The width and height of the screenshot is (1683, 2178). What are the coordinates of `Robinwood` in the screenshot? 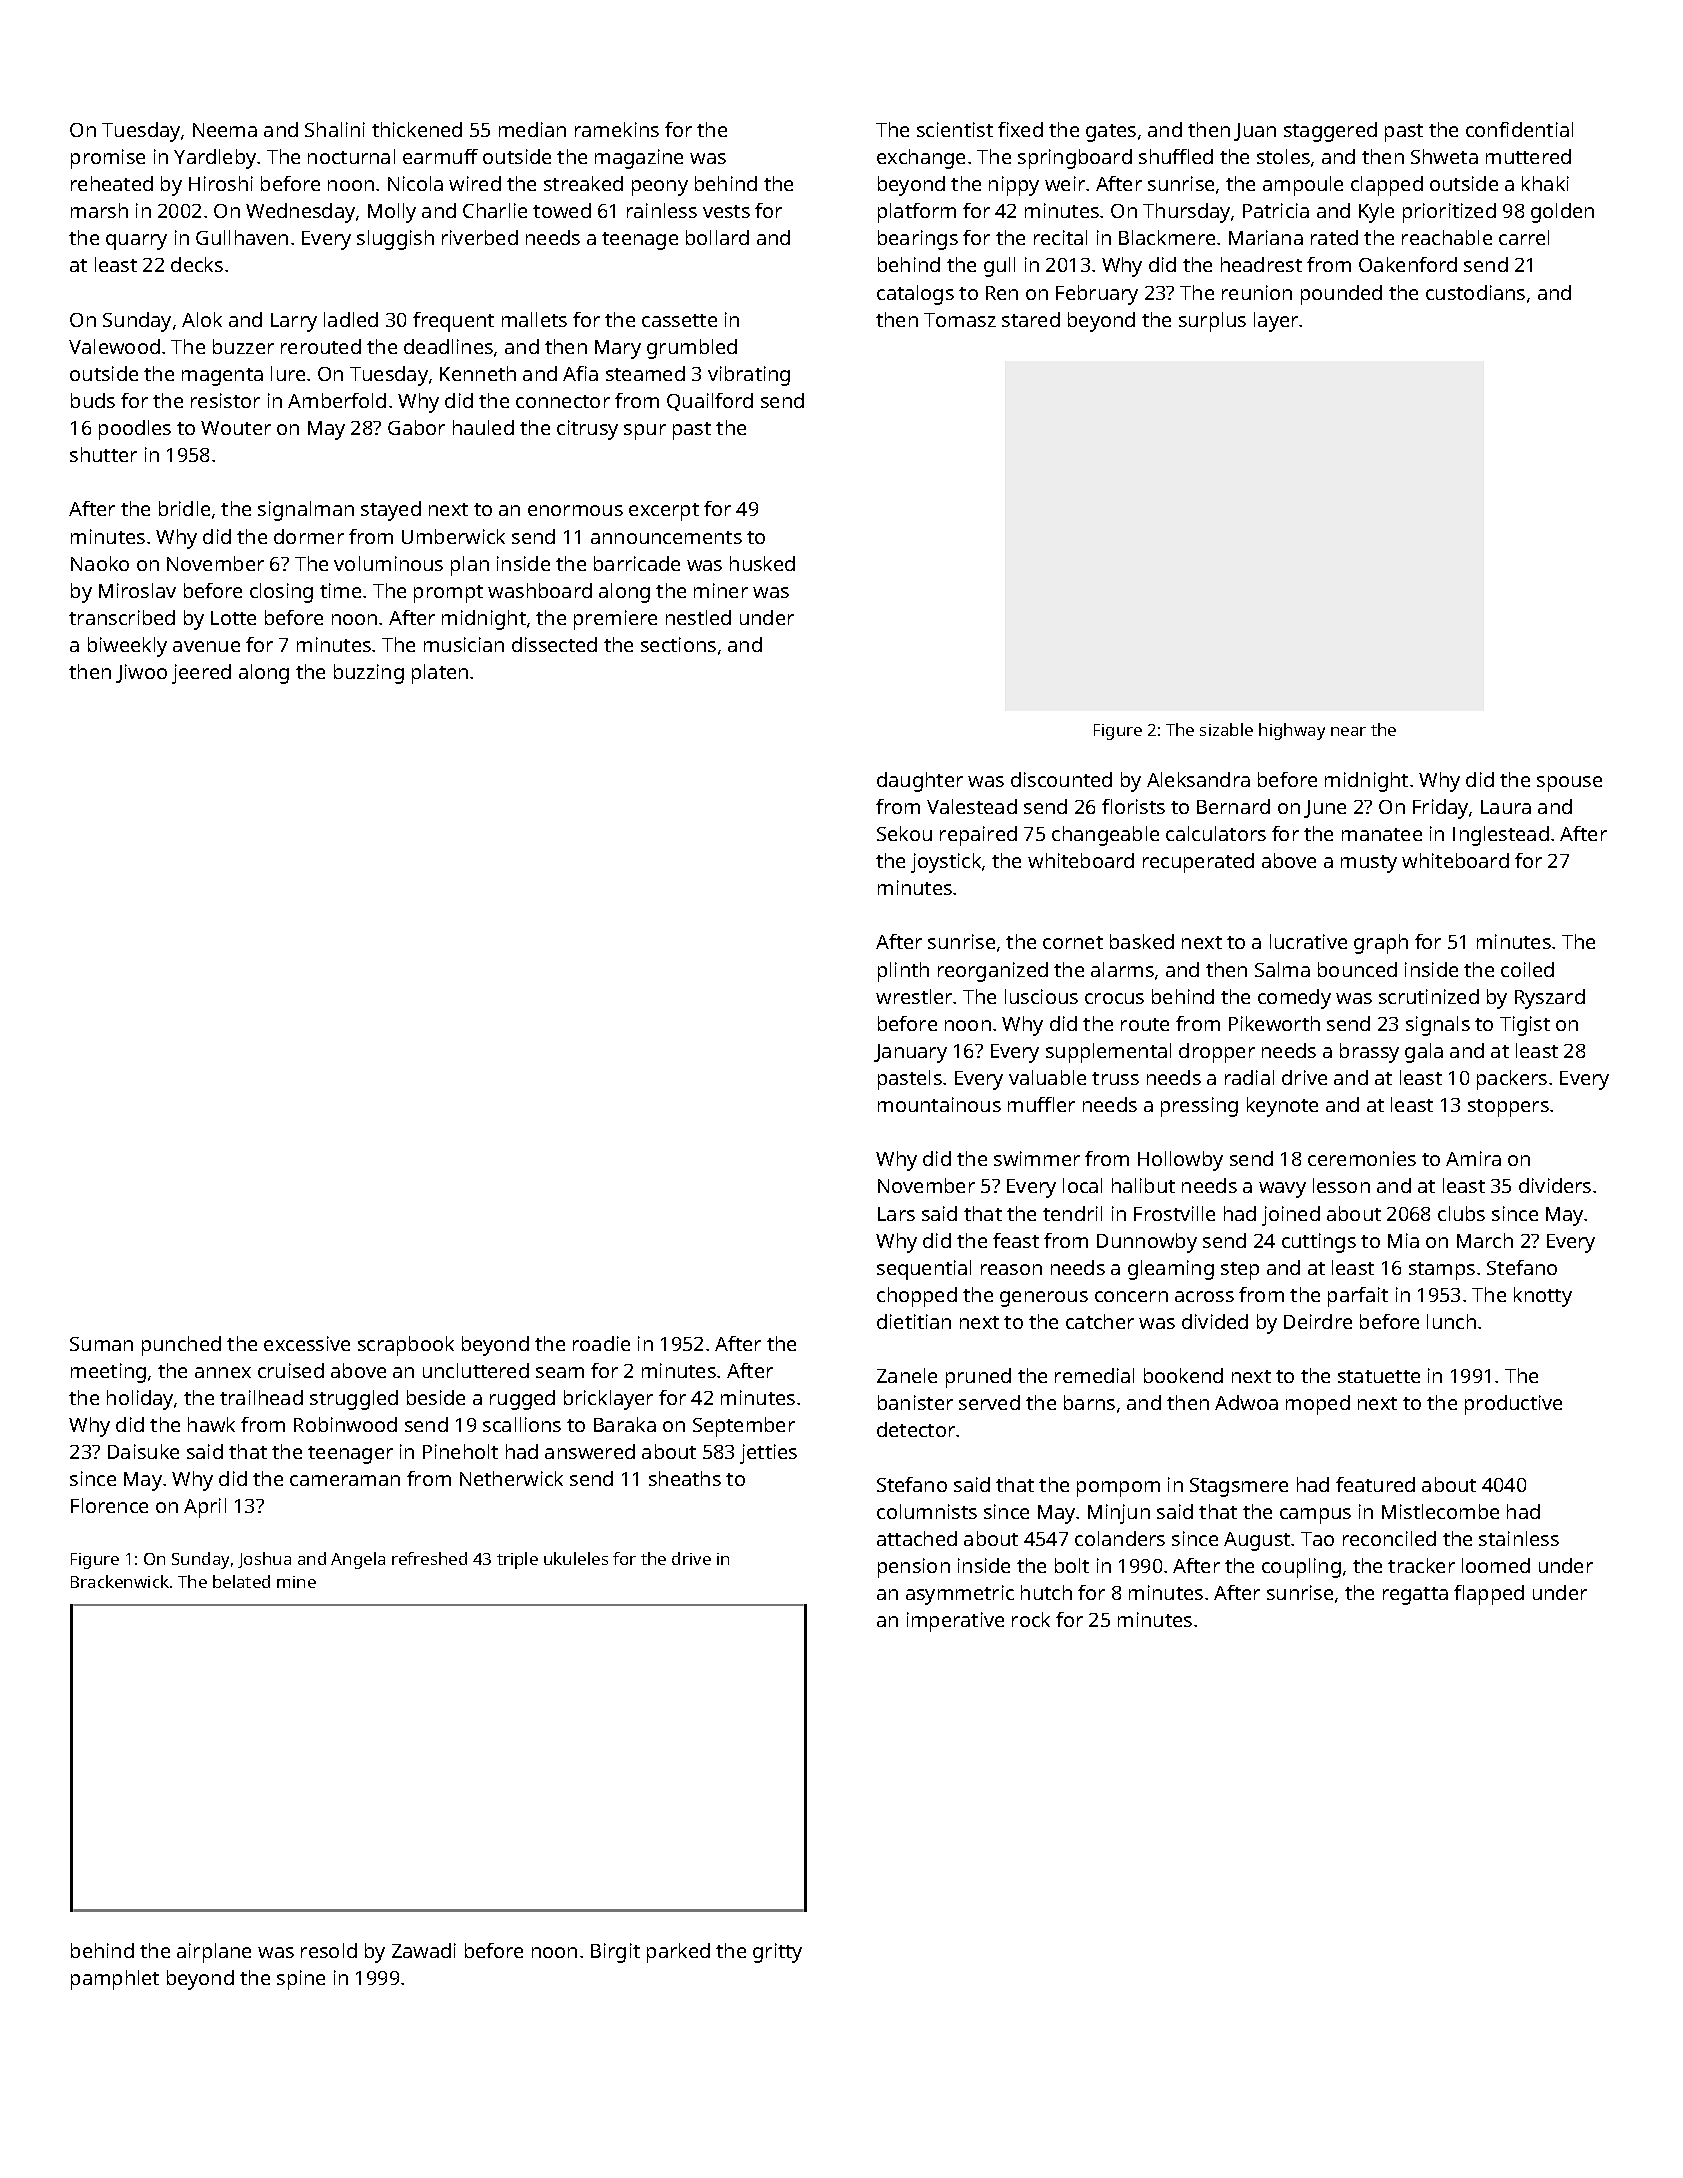 It's located at (345, 1424).
